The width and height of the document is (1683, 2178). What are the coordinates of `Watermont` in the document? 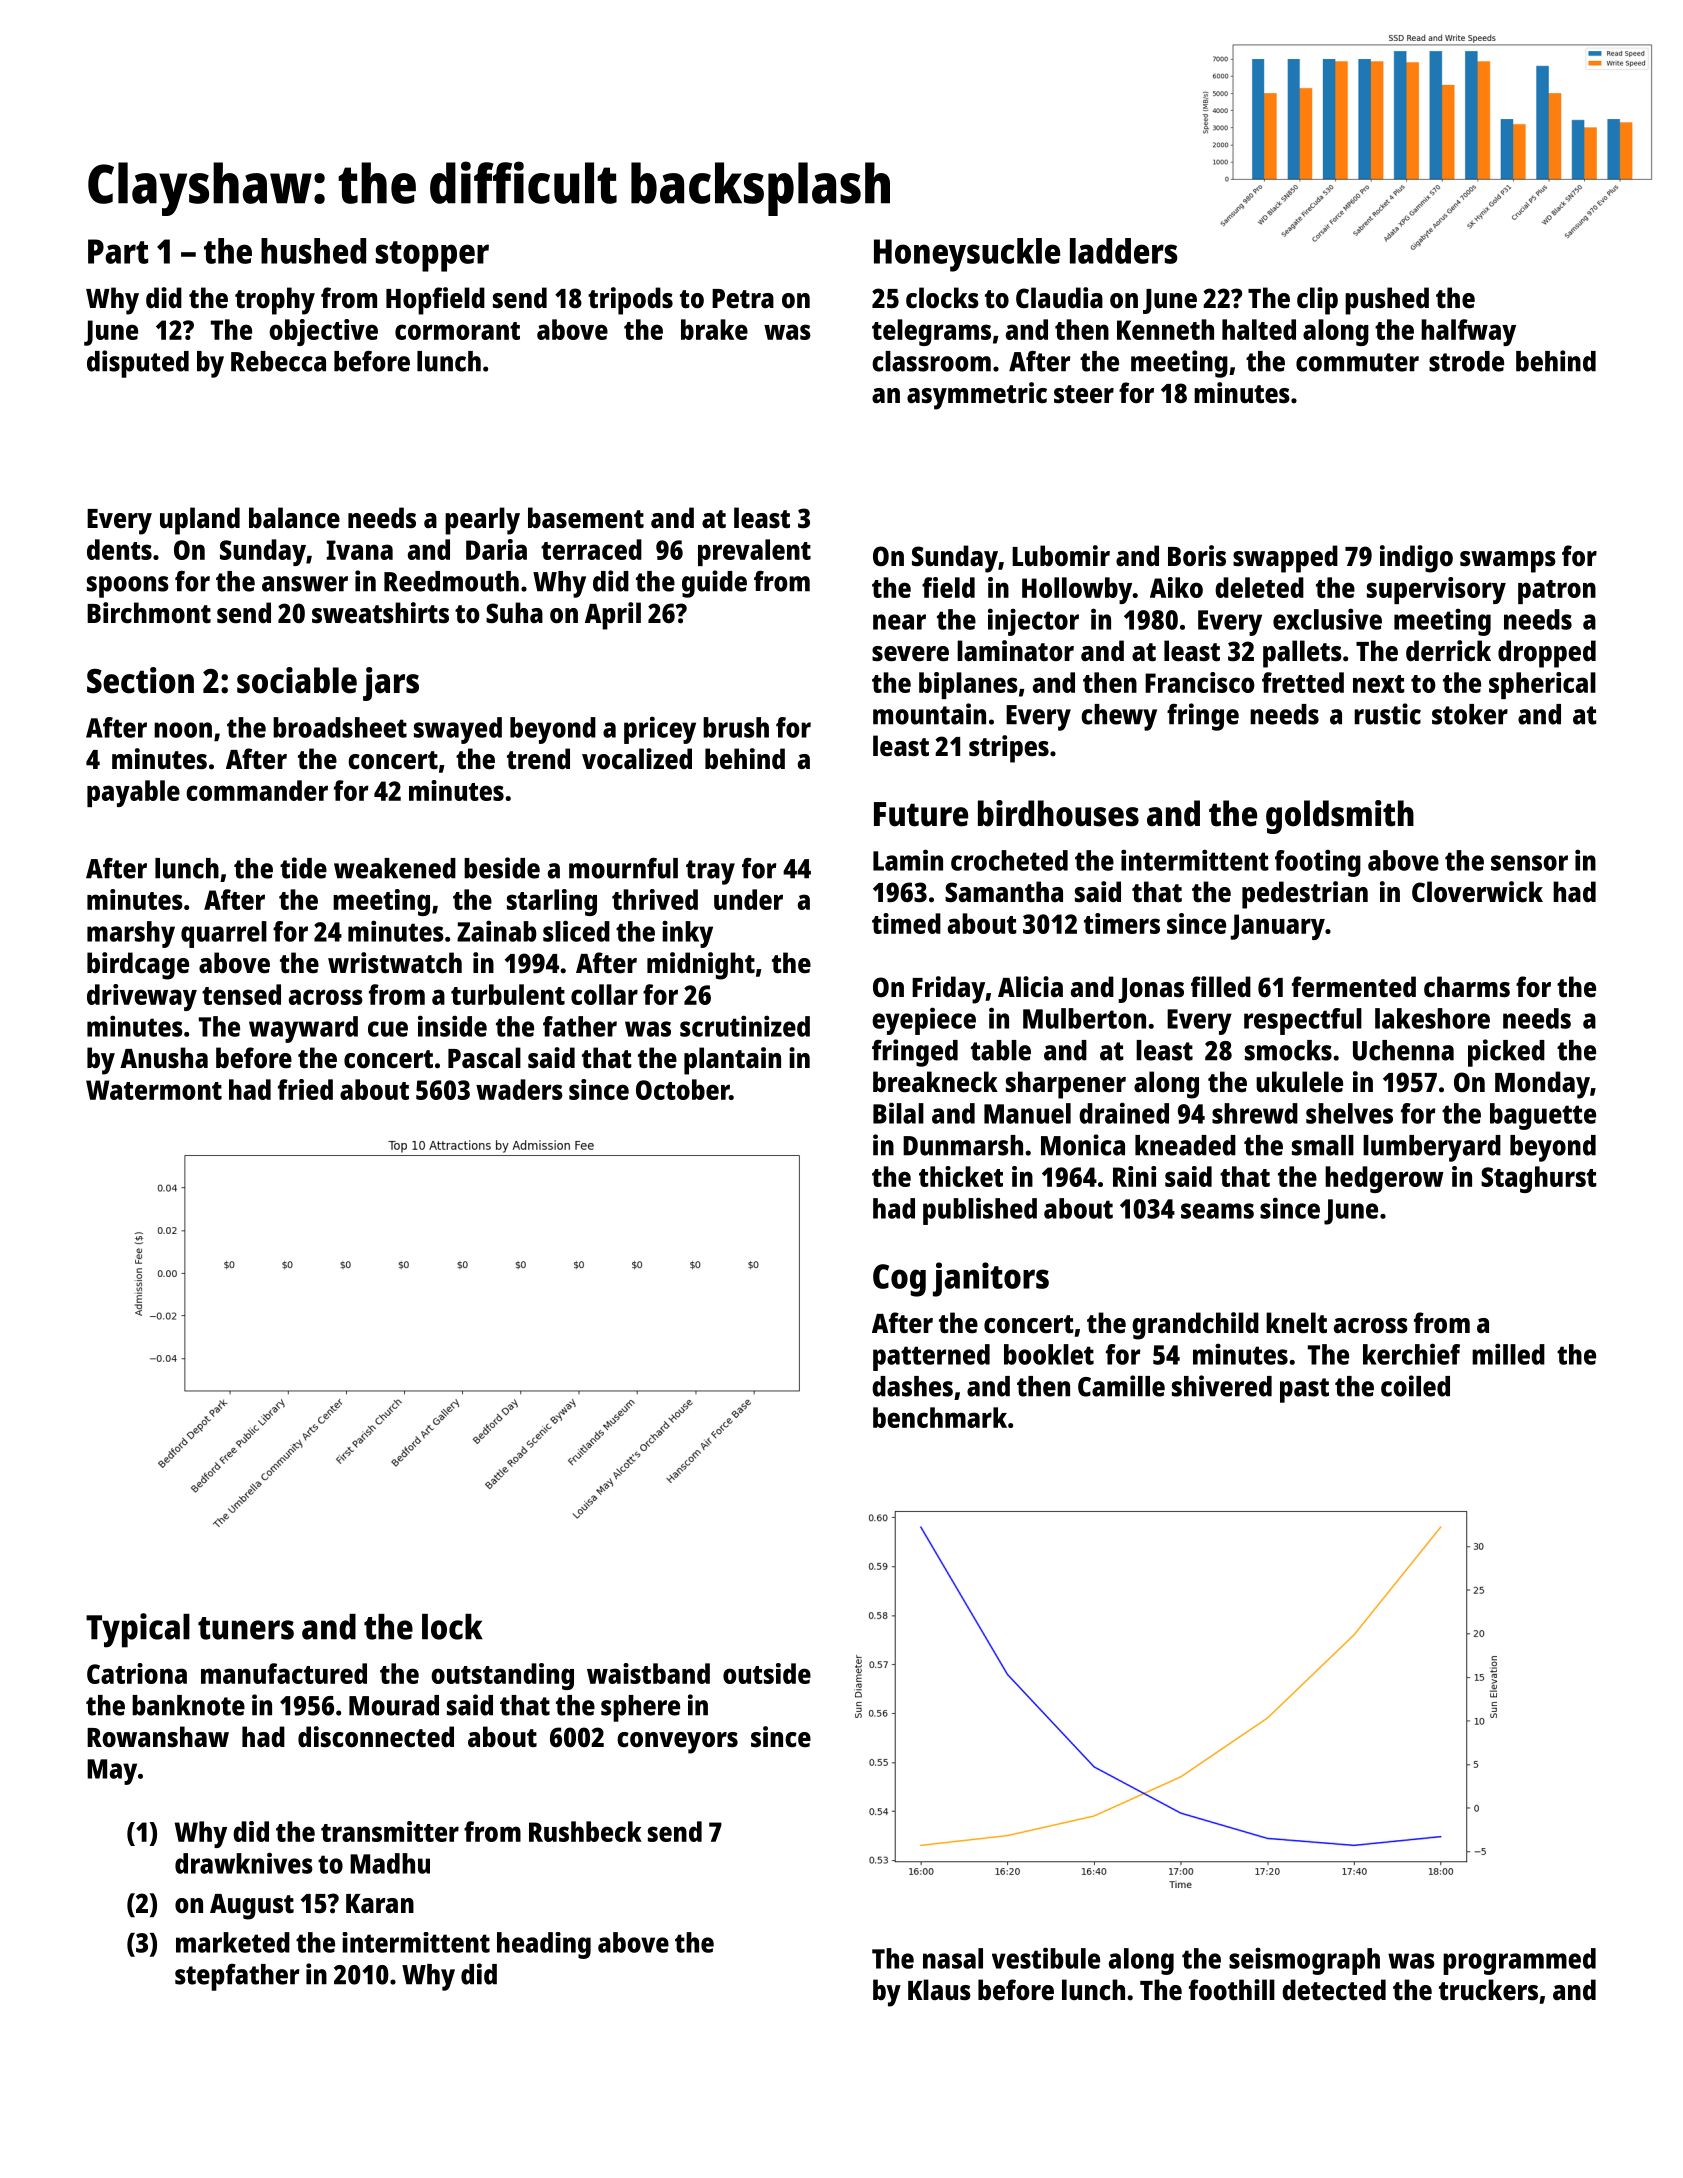 It's located at (154, 1090).
